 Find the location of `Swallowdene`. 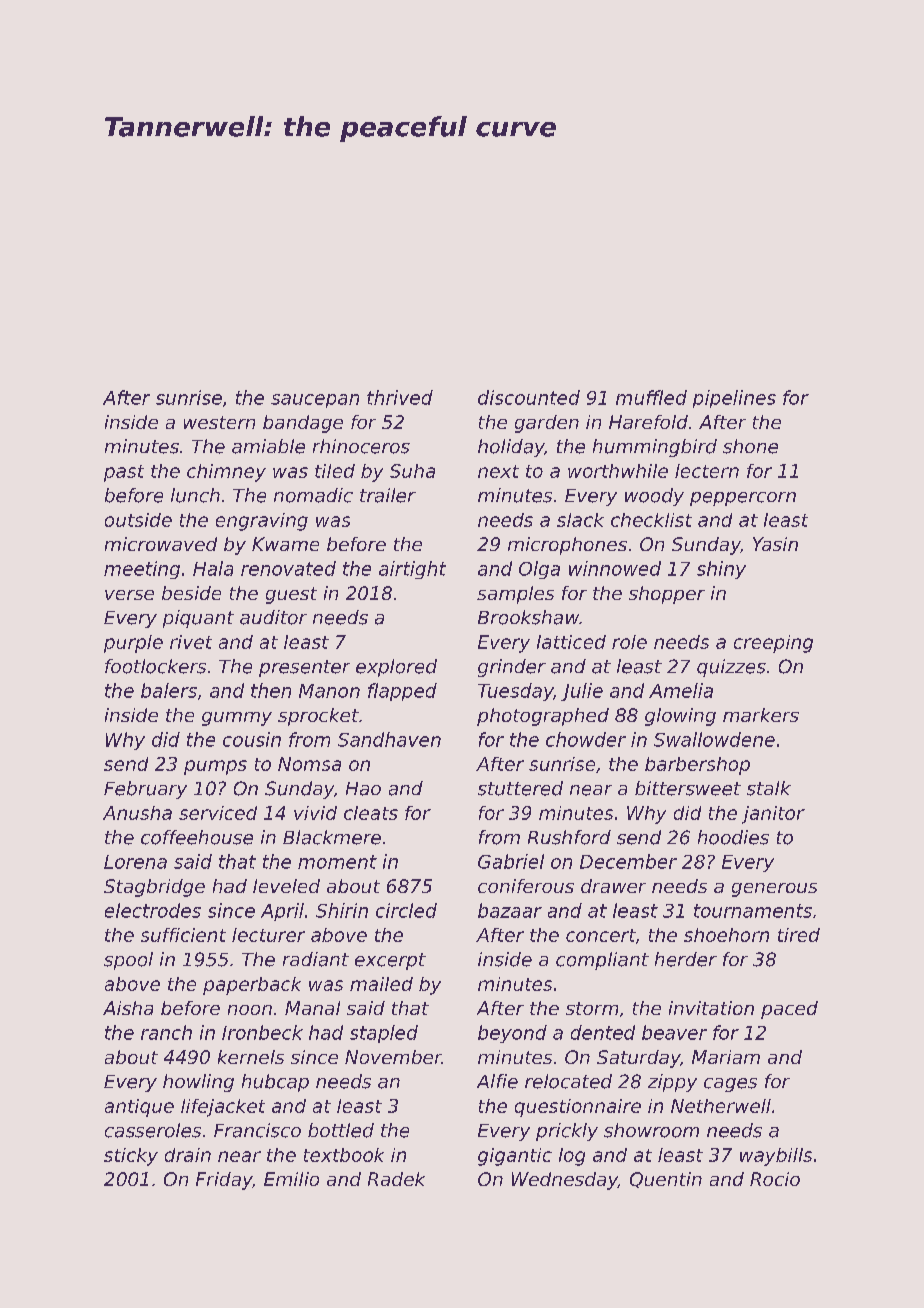

Swallowdene is located at coordinates (714, 739).
